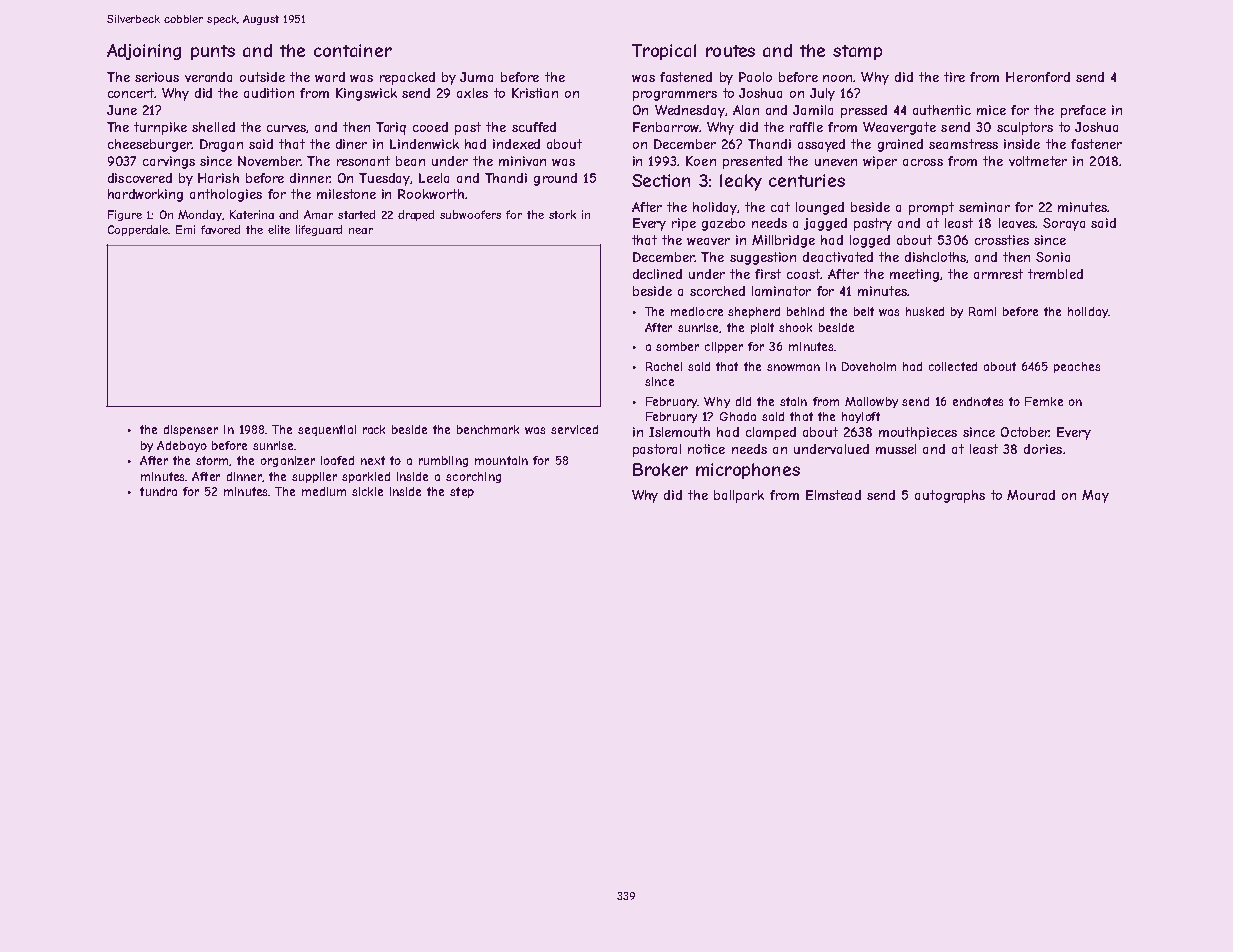  Describe the element at coordinates (864, 111) in the page. I see `pressed` at that location.
